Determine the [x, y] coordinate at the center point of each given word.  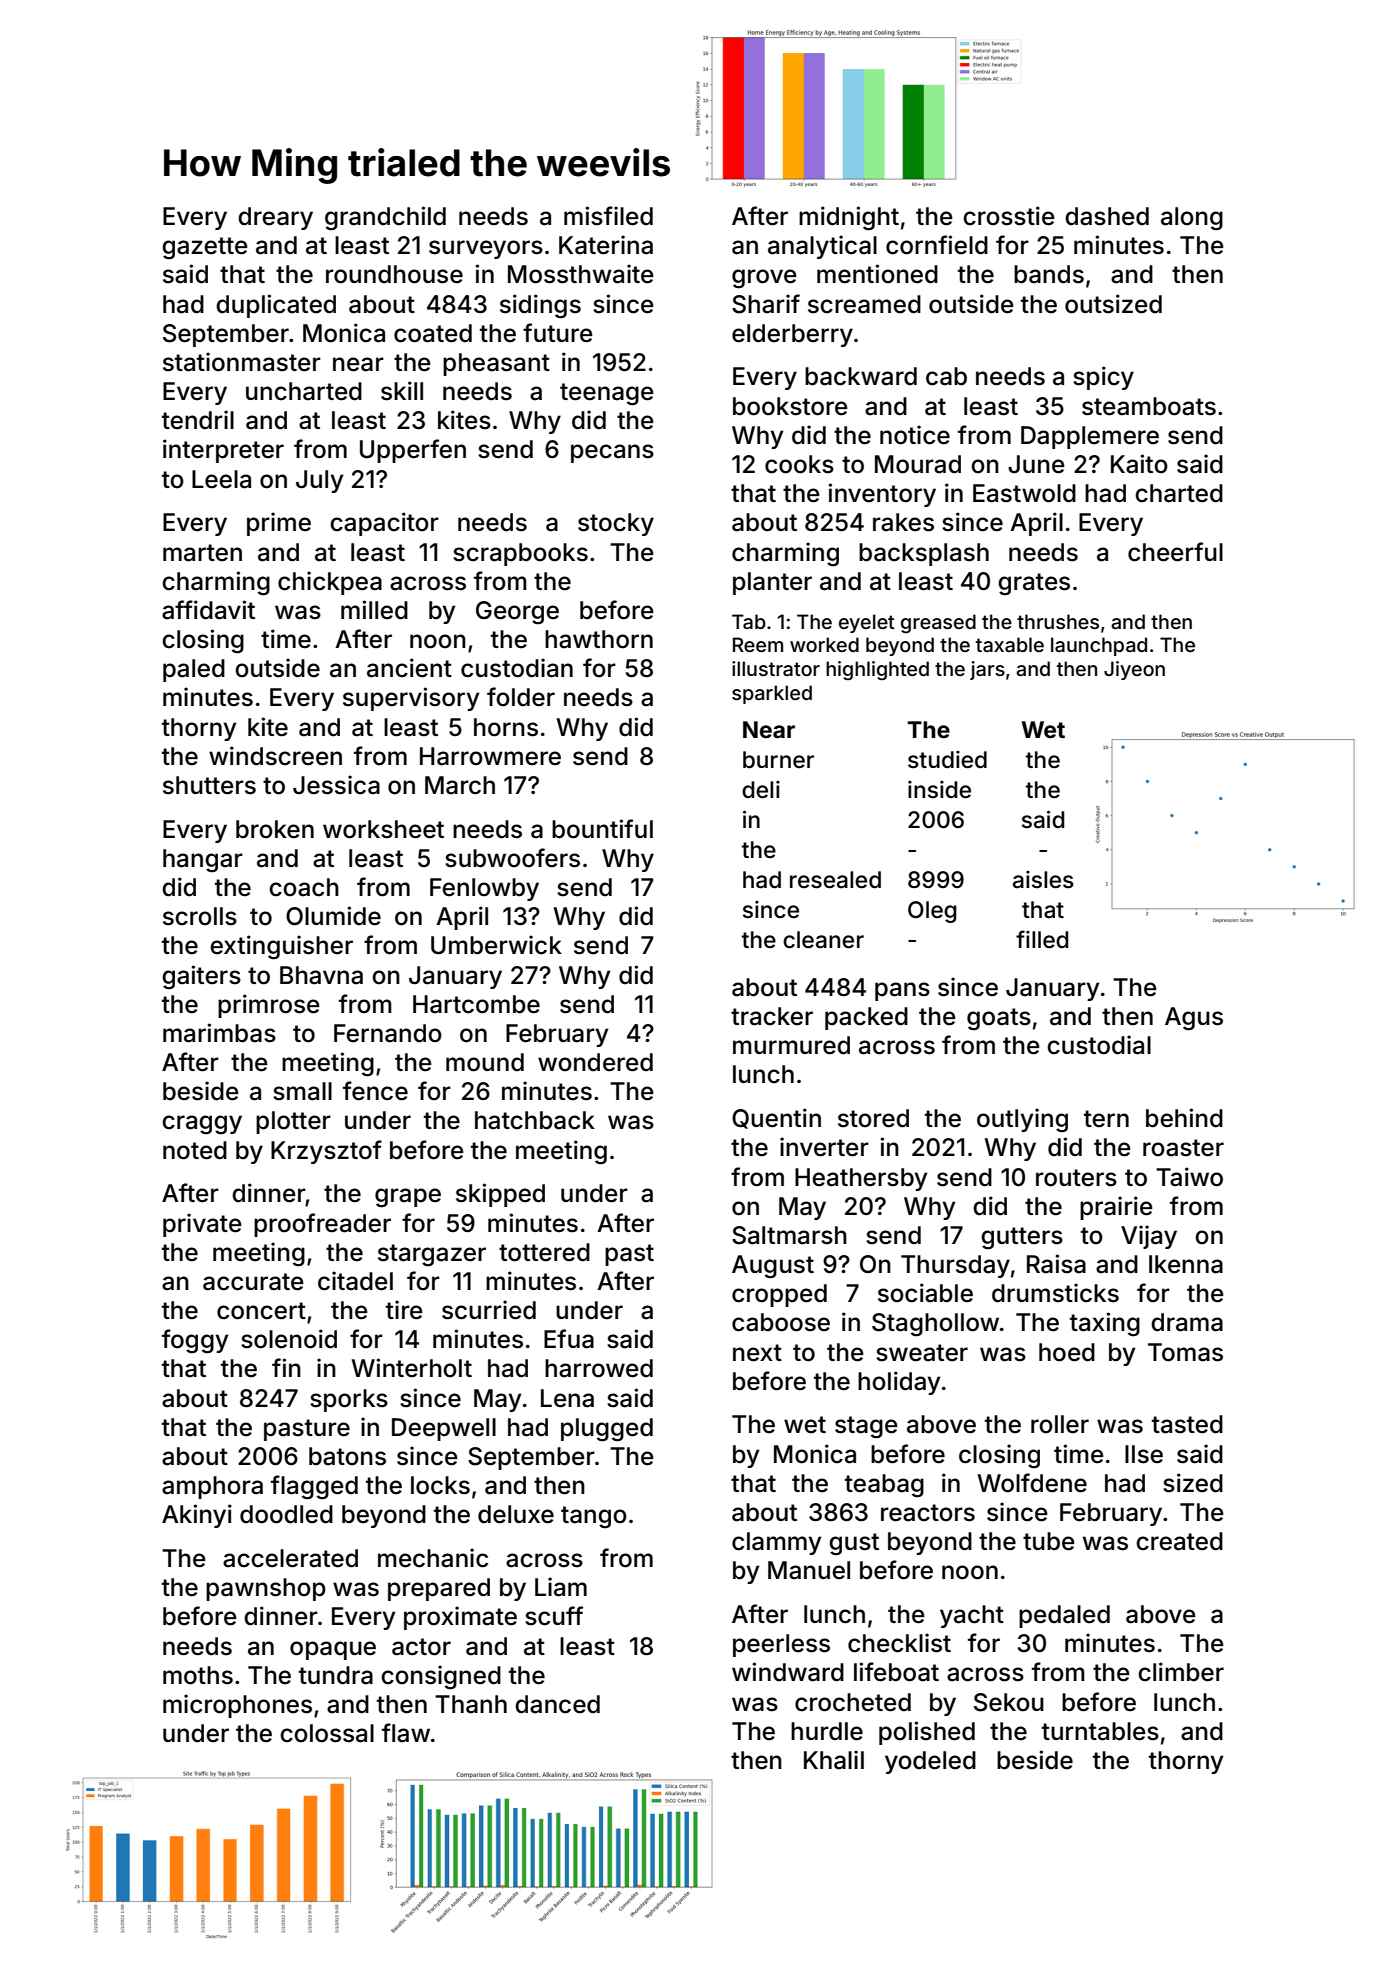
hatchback [535, 1120]
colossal [327, 1733]
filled [1042, 939]
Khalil [834, 1760]
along [1192, 219]
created [1179, 1541]
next [757, 1353]
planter [772, 583]
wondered [595, 1062]
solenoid [289, 1339]
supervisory [411, 699]
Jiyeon [1134, 670]
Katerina [606, 245]
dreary [275, 218]
